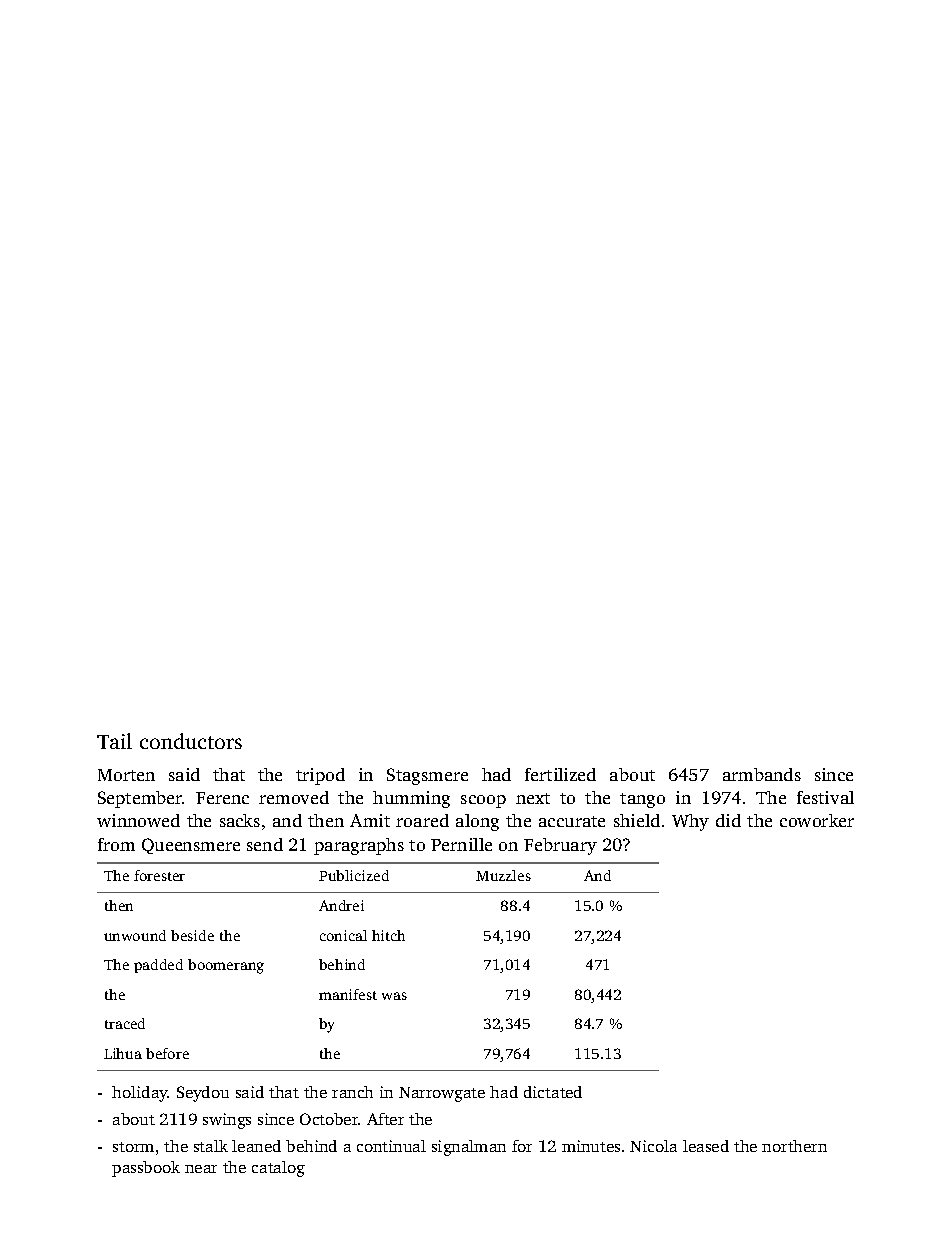 The image size is (952, 1233). What do you see at coordinates (642, 800) in the screenshot?
I see `tango` at bounding box center [642, 800].
